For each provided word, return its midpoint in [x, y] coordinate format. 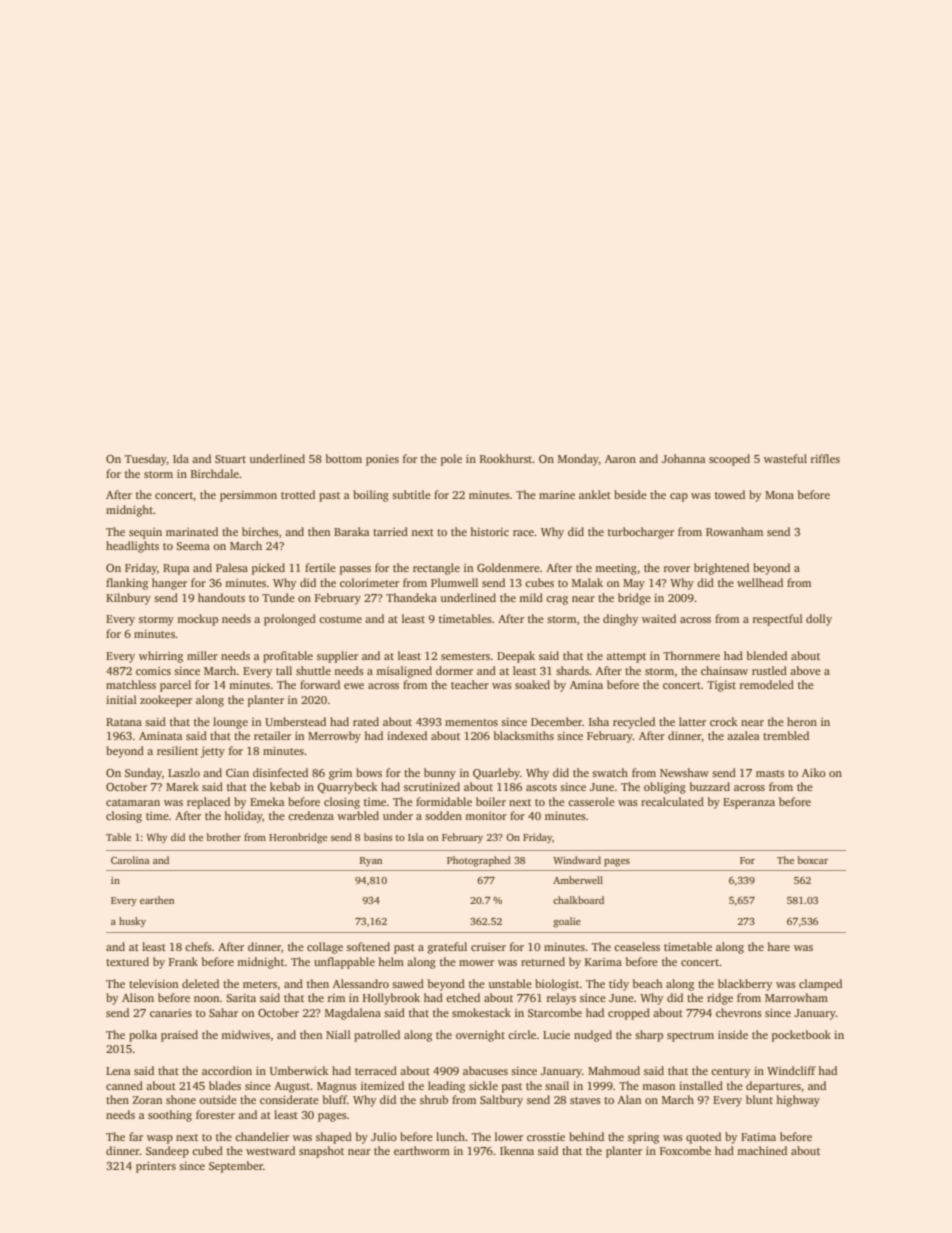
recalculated [672, 801]
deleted [200, 983]
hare [778, 946]
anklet [595, 494]
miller [202, 655]
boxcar [813, 860]
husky [132, 922]
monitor [486, 816]
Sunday [143, 774]
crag [557, 600]
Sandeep [167, 1152]
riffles [825, 458]
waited [659, 618]
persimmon [248, 496]
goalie [567, 922]
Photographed [479, 861]
